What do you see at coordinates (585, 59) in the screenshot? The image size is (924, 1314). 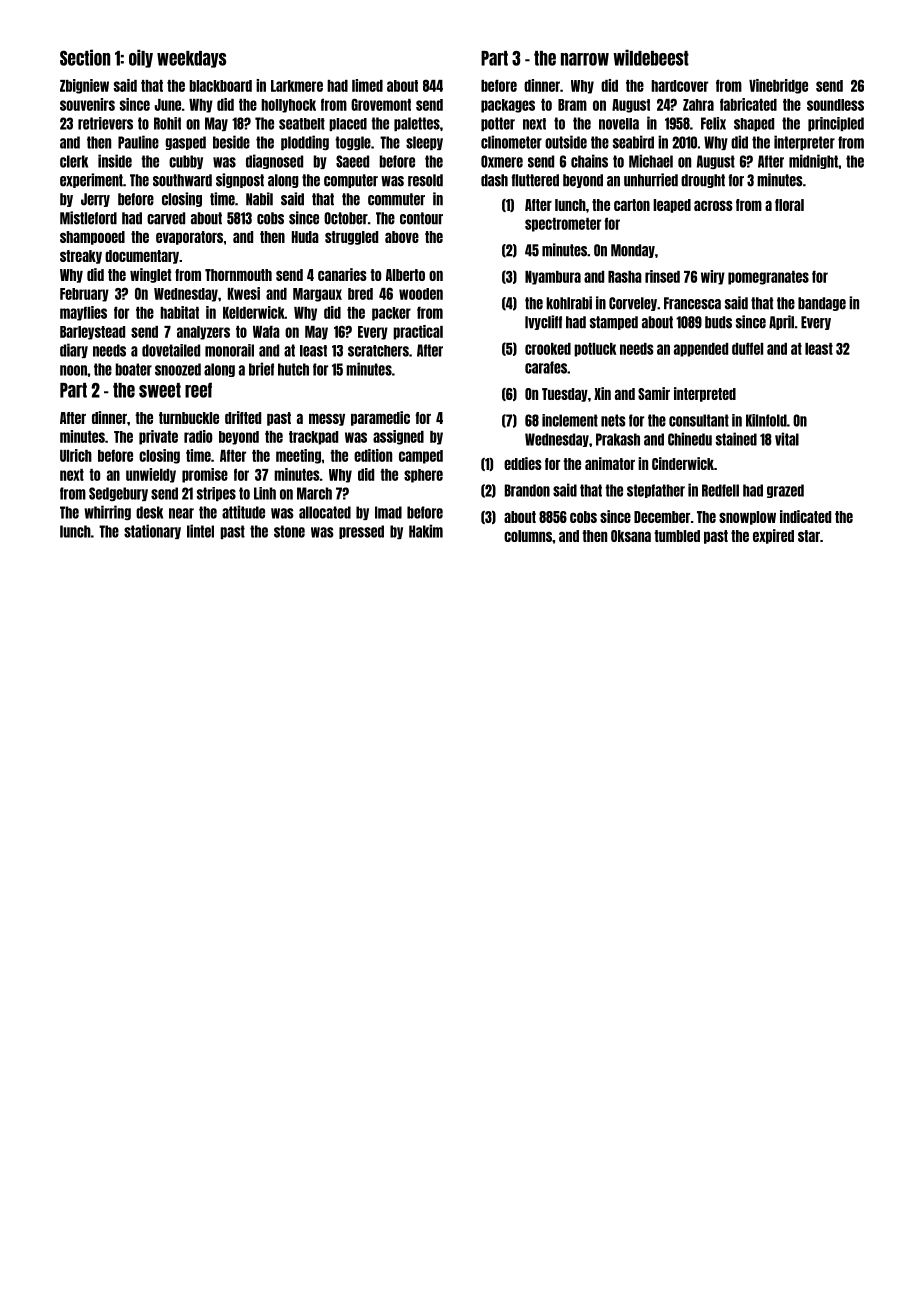 I see `narrow` at bounding box center [585, 59].
